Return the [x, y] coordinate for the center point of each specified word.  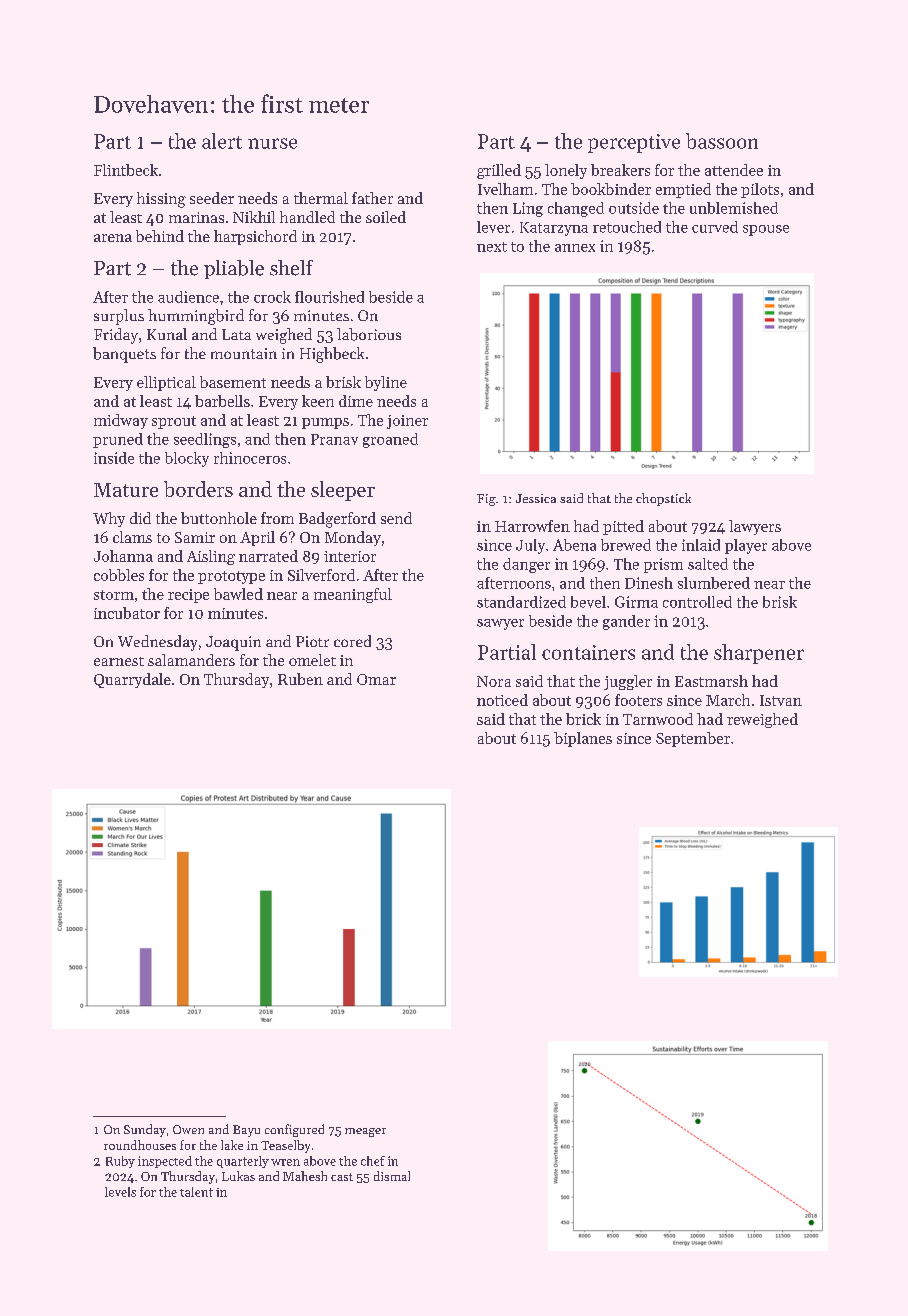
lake [232, 1145]
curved [715, 227]
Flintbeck [126, 170]
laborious [369, 334]
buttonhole [219, 518]
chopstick [663, 499]
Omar [376, 679]
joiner [407, 422]
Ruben [300, 679]
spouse [766, 230]
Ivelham [505, 189]
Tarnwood [658, 719]
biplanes [583, 739]
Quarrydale [132, 680]
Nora [494, 681]
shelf [291, 268]
